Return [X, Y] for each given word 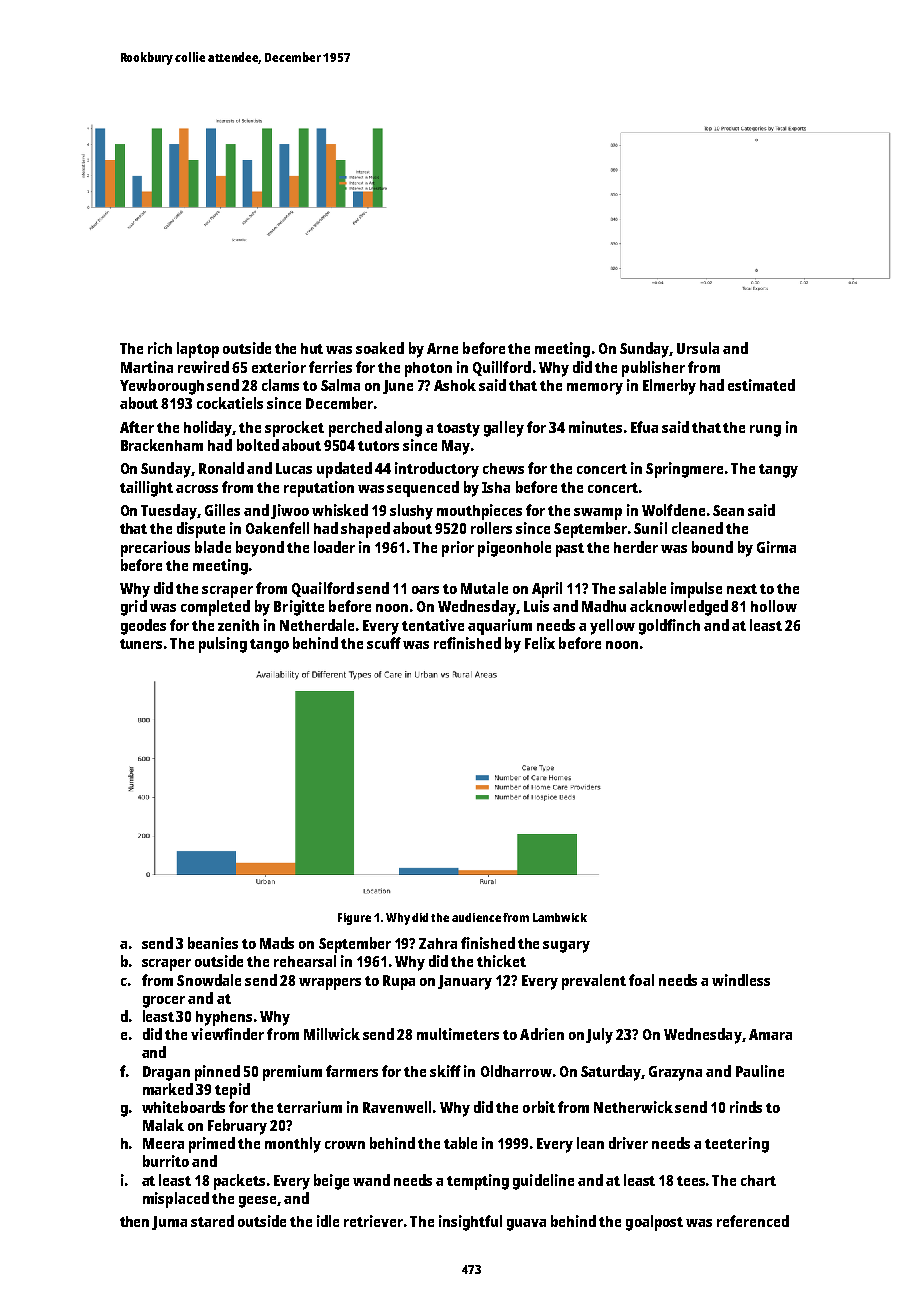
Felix [540, 643]
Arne [442, 348]
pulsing [223, 645]
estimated [761, 385]
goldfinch [669, 627]
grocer [164, 1002]
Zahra [438, 943]
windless [741, 980]
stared [212, 1221]
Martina [147, 367]
